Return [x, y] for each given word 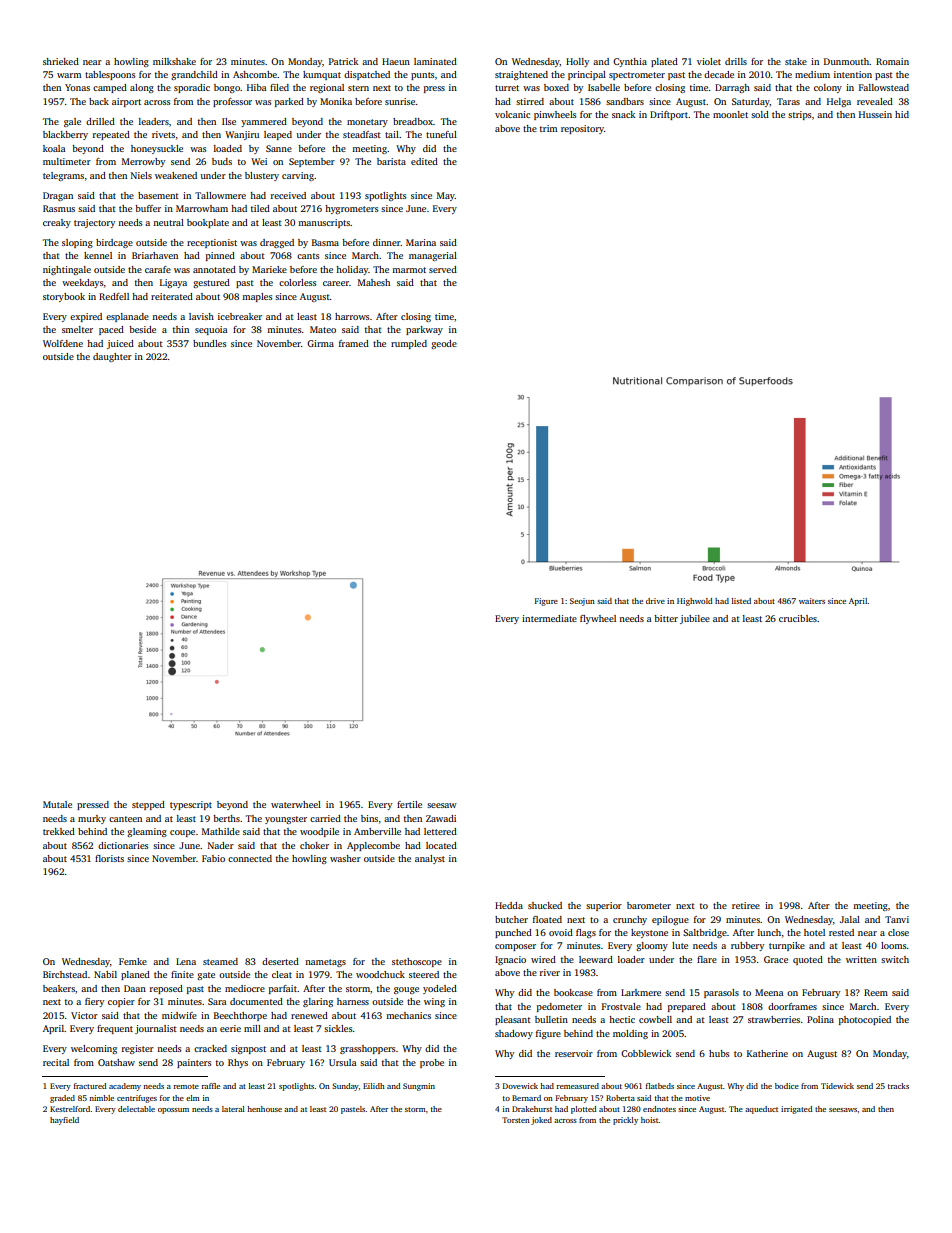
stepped [148, 805]
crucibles [798, 618]
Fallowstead [884, 87]
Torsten [516, 1120]
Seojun [582, 602]
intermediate [549, 618]
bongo [227, 88]
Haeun [396, 61]
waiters [812, 601]
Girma [320, 343]
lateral [233, 1109]
